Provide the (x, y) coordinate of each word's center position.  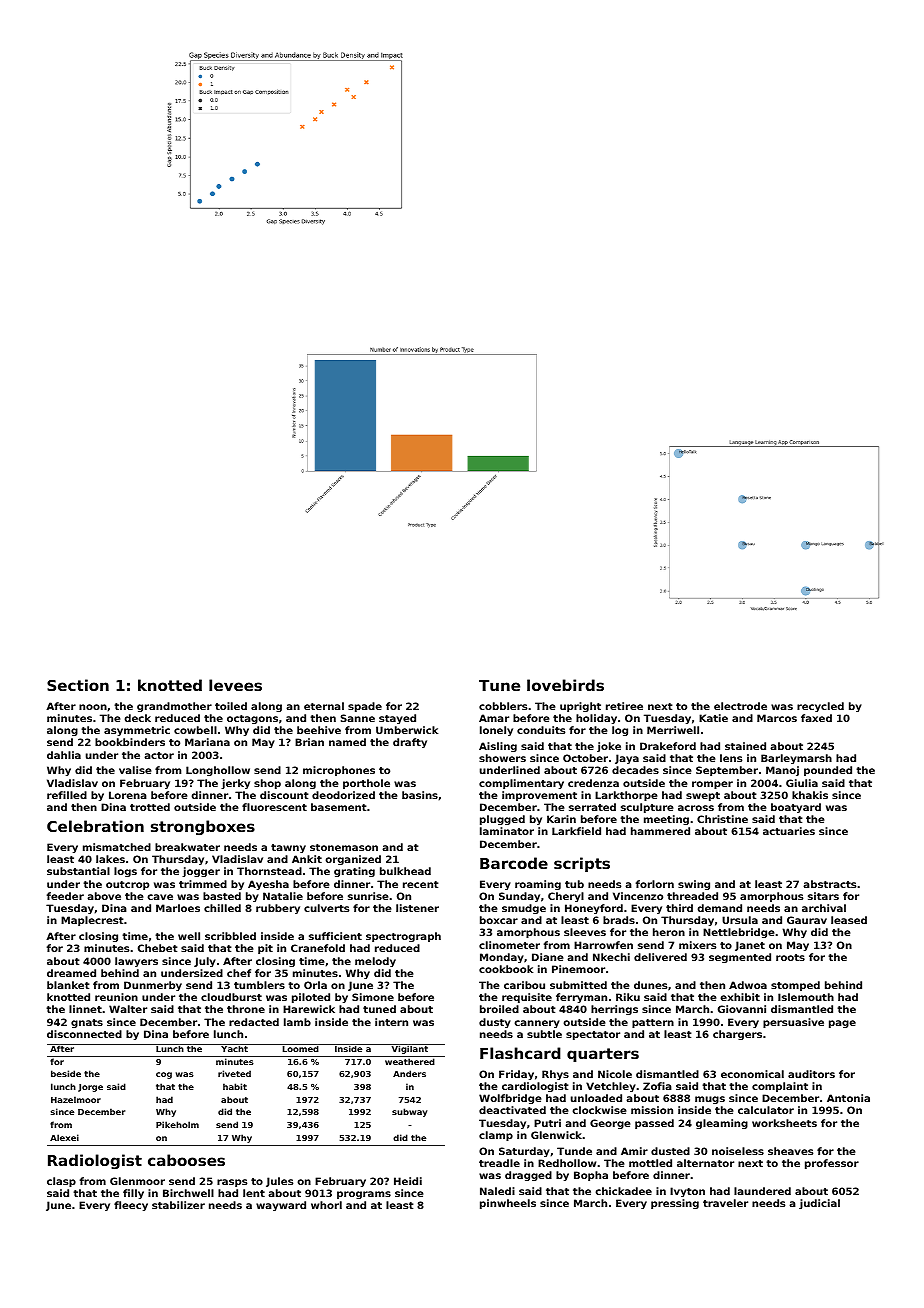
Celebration (95, 826)
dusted (670, 1151)
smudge (524, 909)
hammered (660, 831)
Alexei (64, 1137)
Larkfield (576, 831)
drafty (410, 743)
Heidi (408, 1181)
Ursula (740, 920)
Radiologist (95, 1161)
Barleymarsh (796, 759)
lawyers (136, 962)
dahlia (64, 755)
